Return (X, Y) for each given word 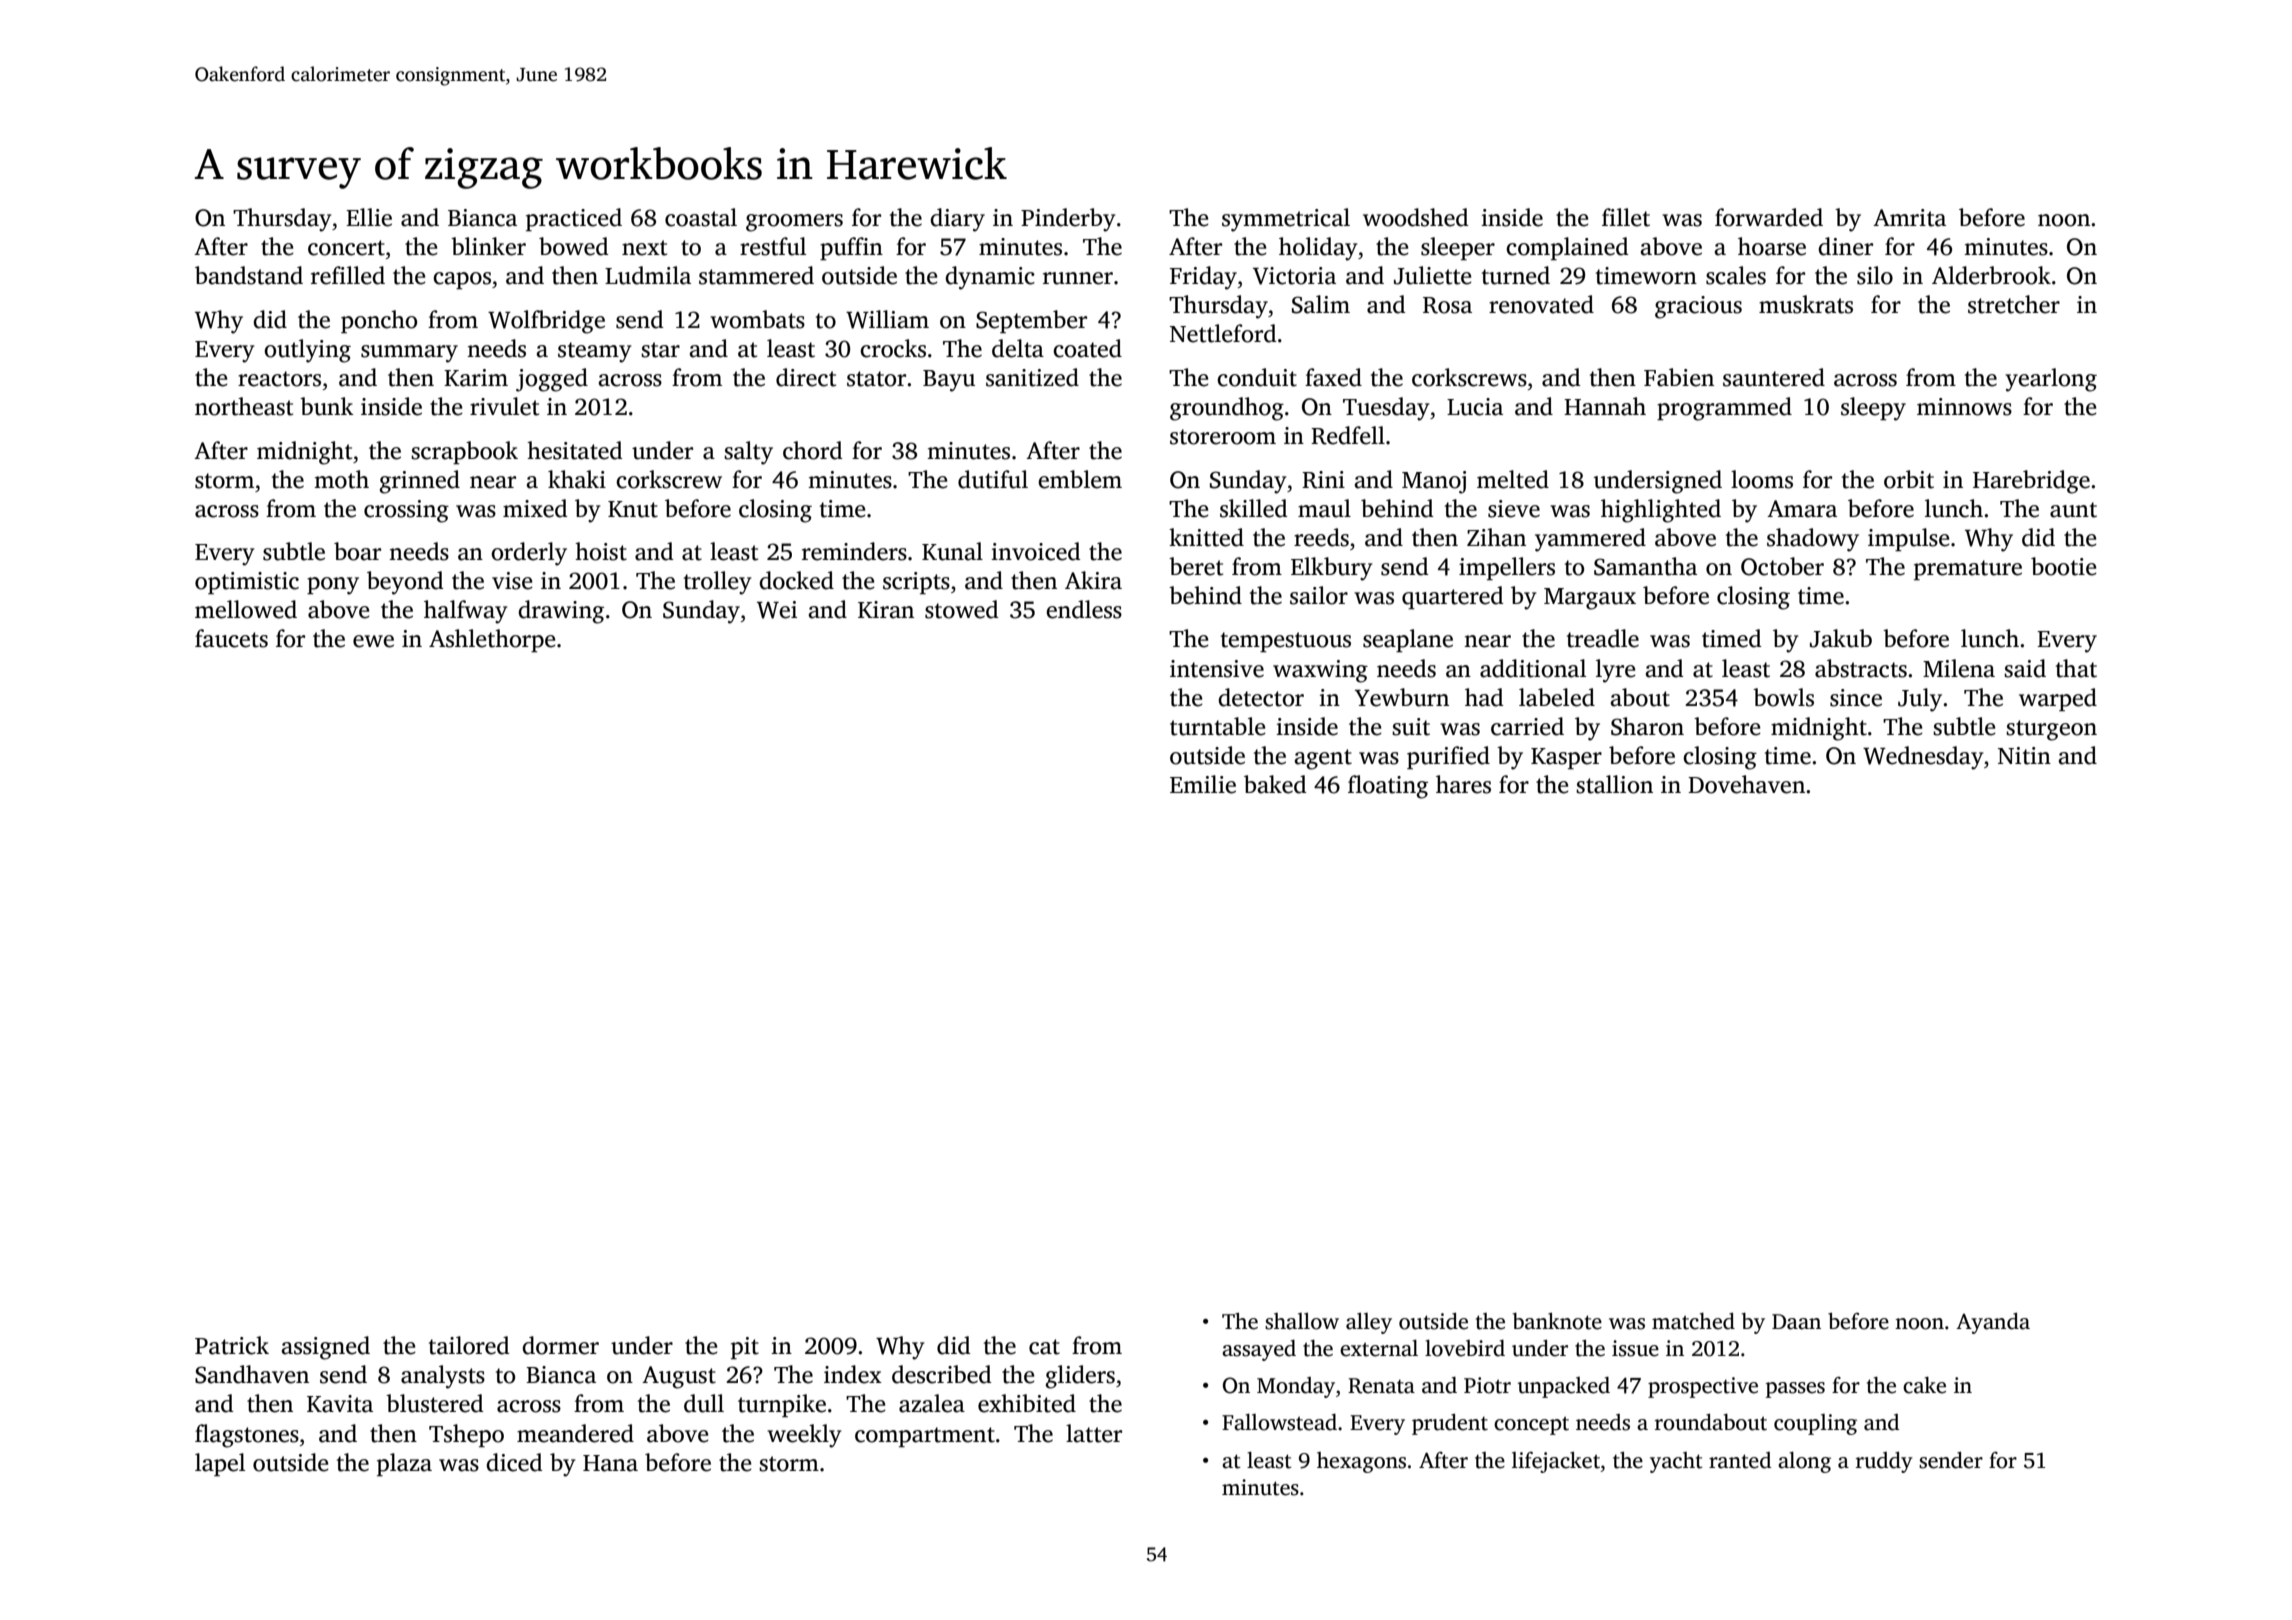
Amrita (1909, 218)
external (1379, 1348)
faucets (231, 638)
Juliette (1433, 275)
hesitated (574, 450)
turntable (1218, 726)
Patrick (232, 1345)
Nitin (2024, 756)
